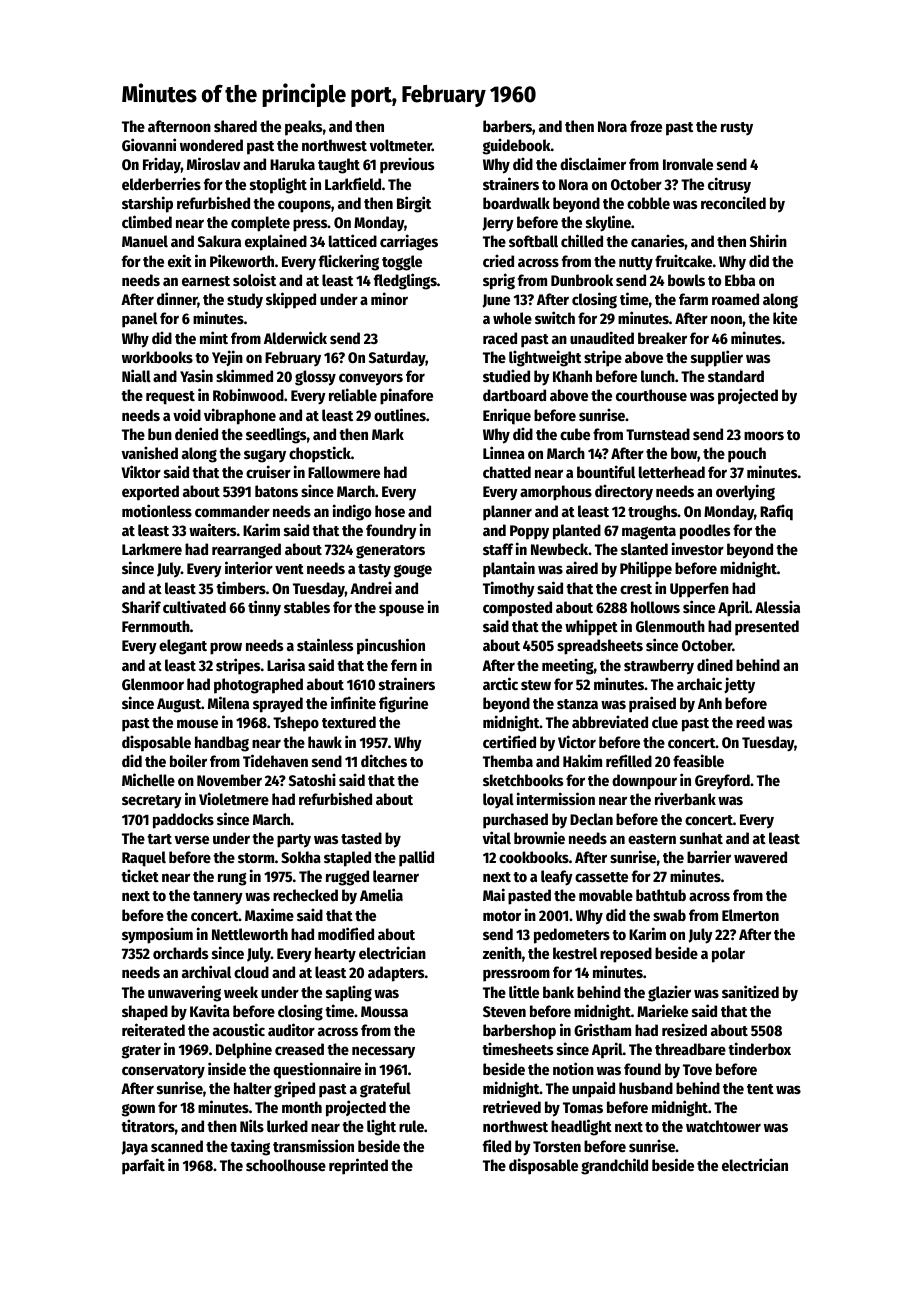 This screenshot has height=1308, width=924. What do you see at coordinates (497, 837) in the screenshot?
I see `vital` at bounding box center [497, 837].
